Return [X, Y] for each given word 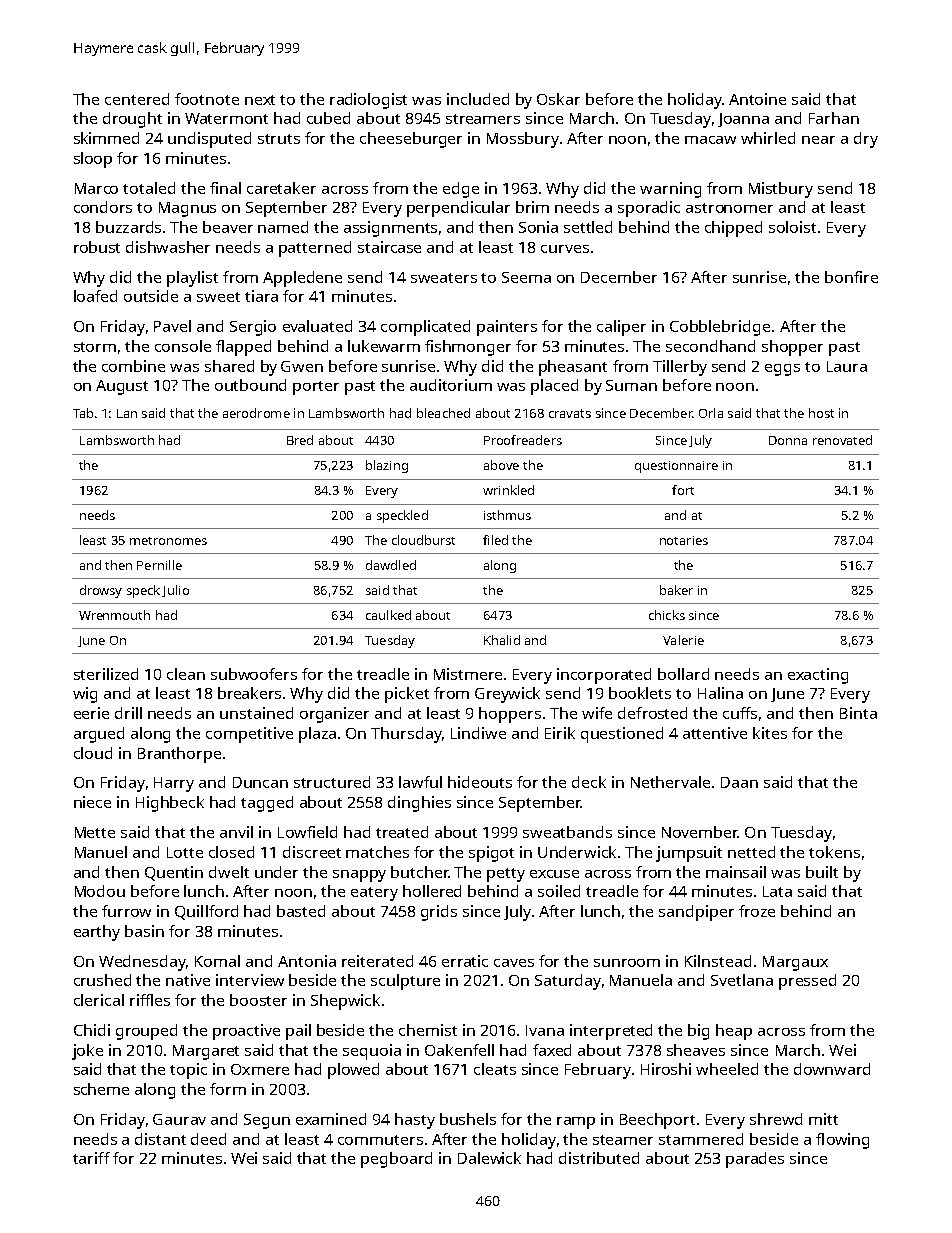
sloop [93, 160]
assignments [390, 229]
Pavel [172, 326]
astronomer [729, 208]
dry [866, 140]
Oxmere [260, 1069]
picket [407, 695]
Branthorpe [179, 755]
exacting [818, 676]
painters [507, 328]
